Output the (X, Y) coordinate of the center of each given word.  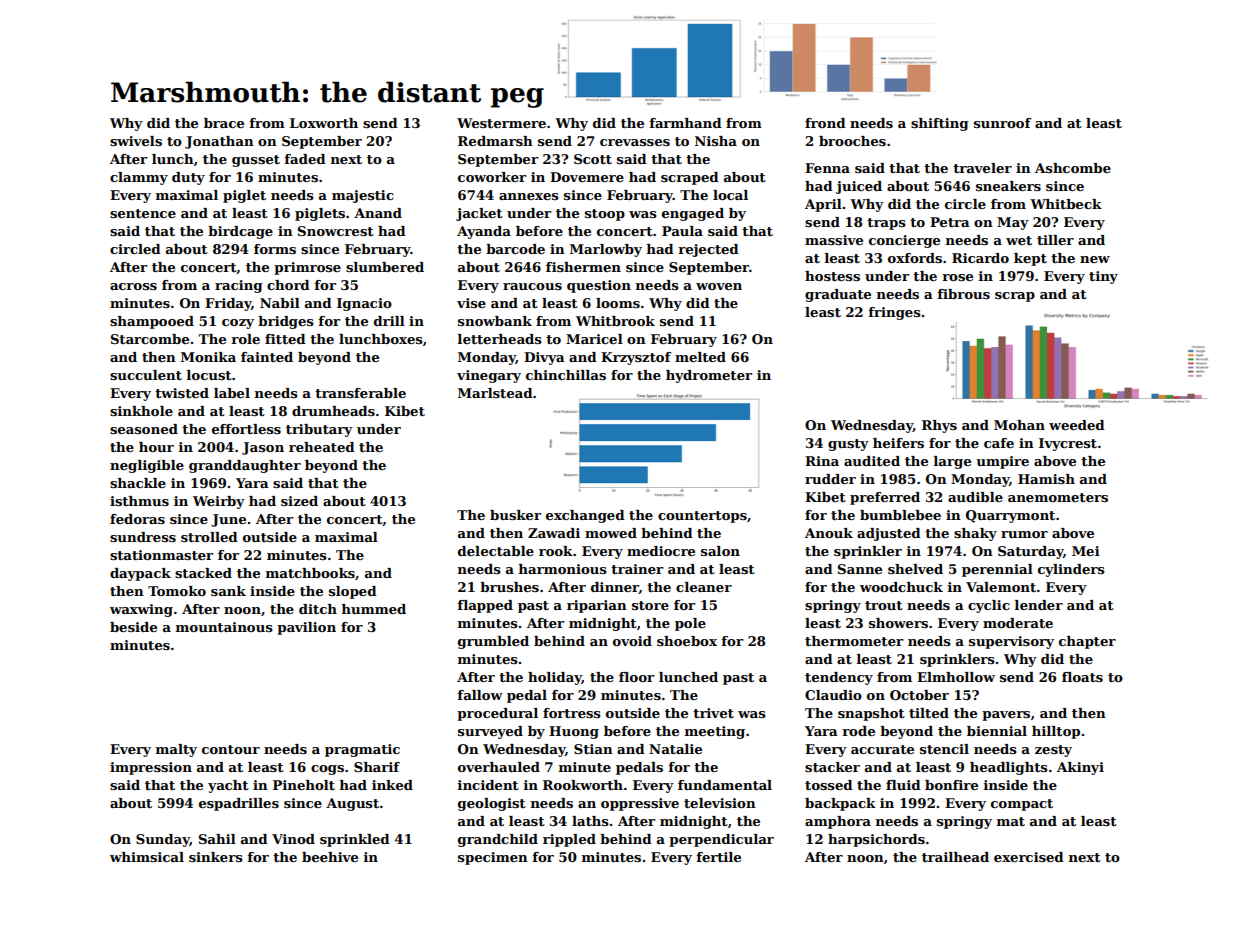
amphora (838, 822)
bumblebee (900, 515)
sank (228, 591)
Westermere (501, 123)
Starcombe (150, 339)
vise (471, 303)
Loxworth (324, 123)
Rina (822, 461)
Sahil (217, 839)
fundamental (725, 785)
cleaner (704, 587)
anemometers (1058, 497)
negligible (147, 466)
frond (825, 123)
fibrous (963, 294)
